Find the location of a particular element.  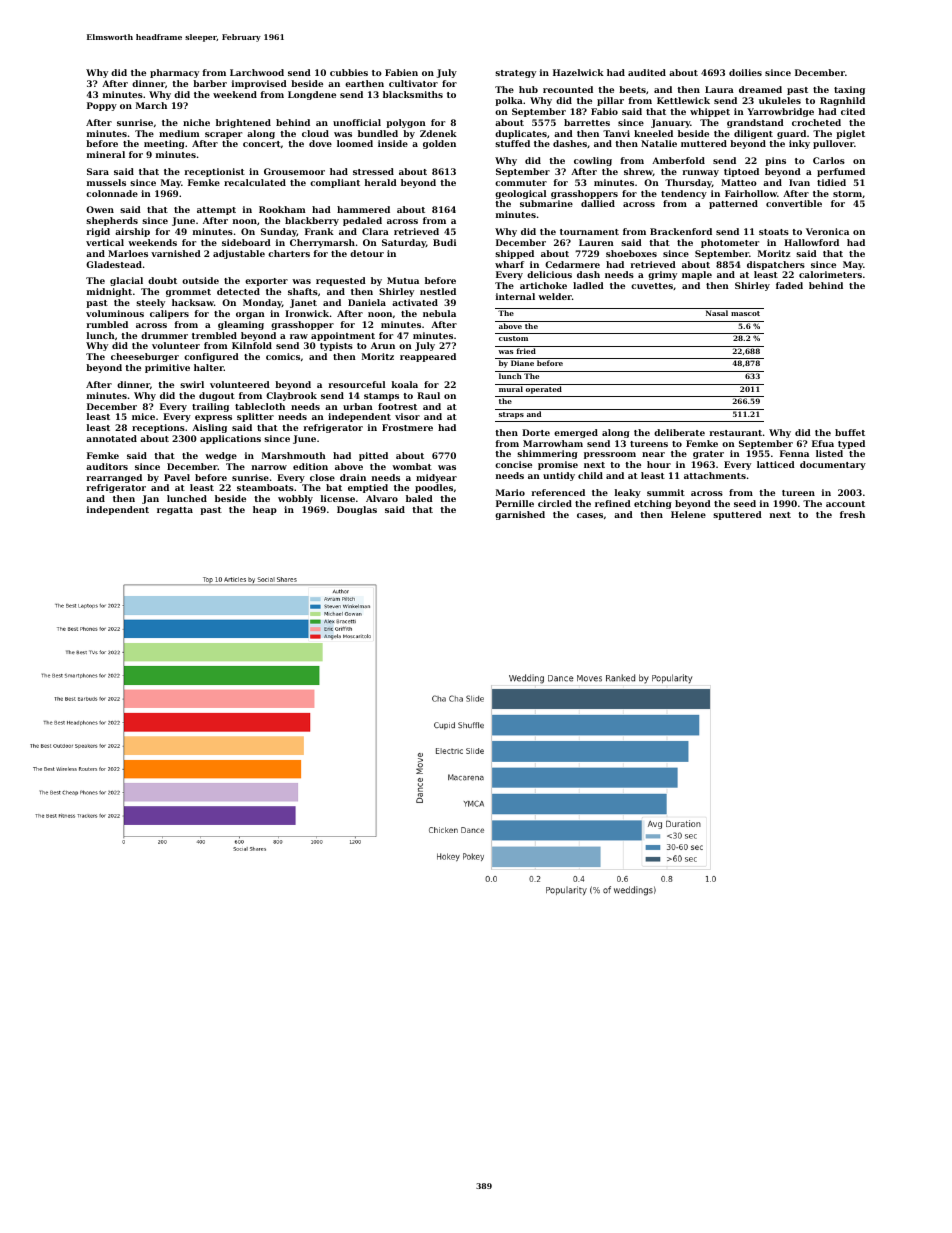

airship is located at coordinates (132, 232).
